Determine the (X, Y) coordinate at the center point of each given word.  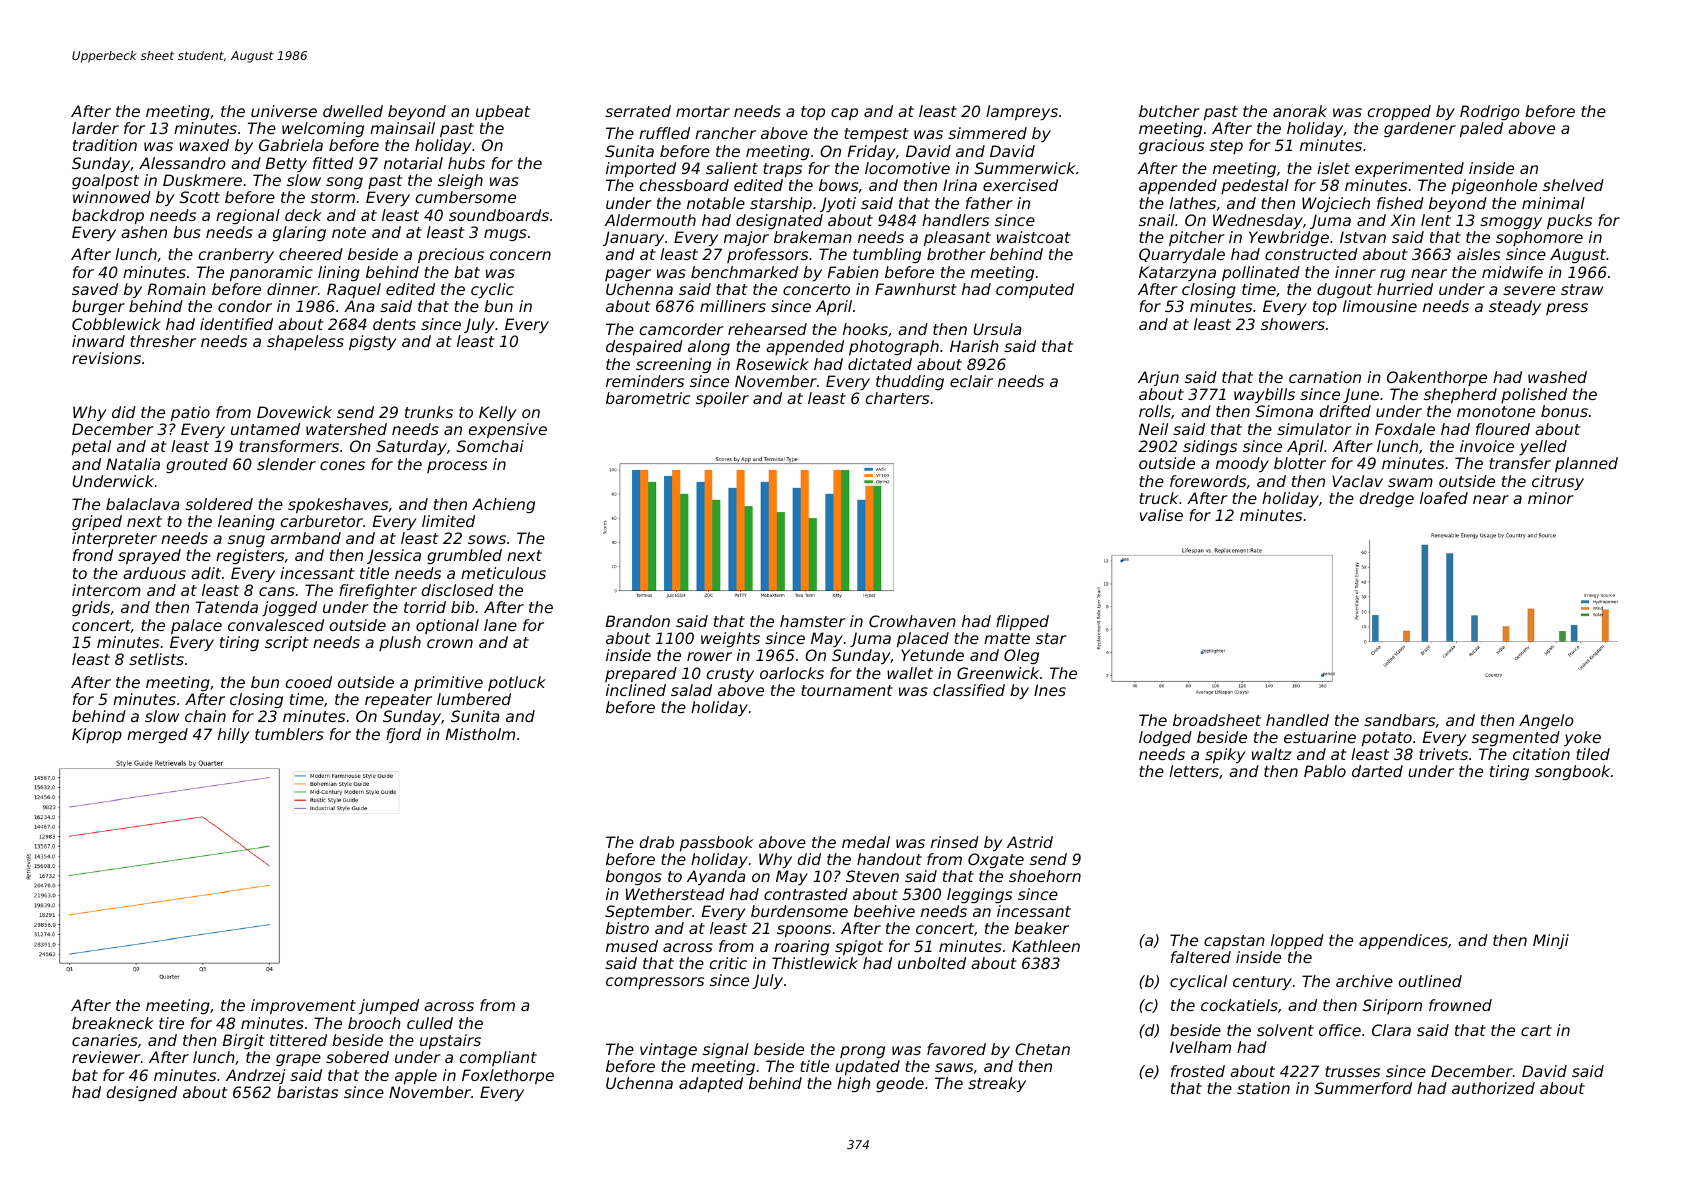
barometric (648, 398)
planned (1586, 465)
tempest (876, 135)
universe (284, 111)
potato (1387, 739)
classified (969, 690)
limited (448, 521)
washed (1557, 377)
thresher (163, 341)
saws (954, 1067)
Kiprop (97, 735)
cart (1536, 1030)
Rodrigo (1490, 112)
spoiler (722, 400)
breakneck (112, 1023)
